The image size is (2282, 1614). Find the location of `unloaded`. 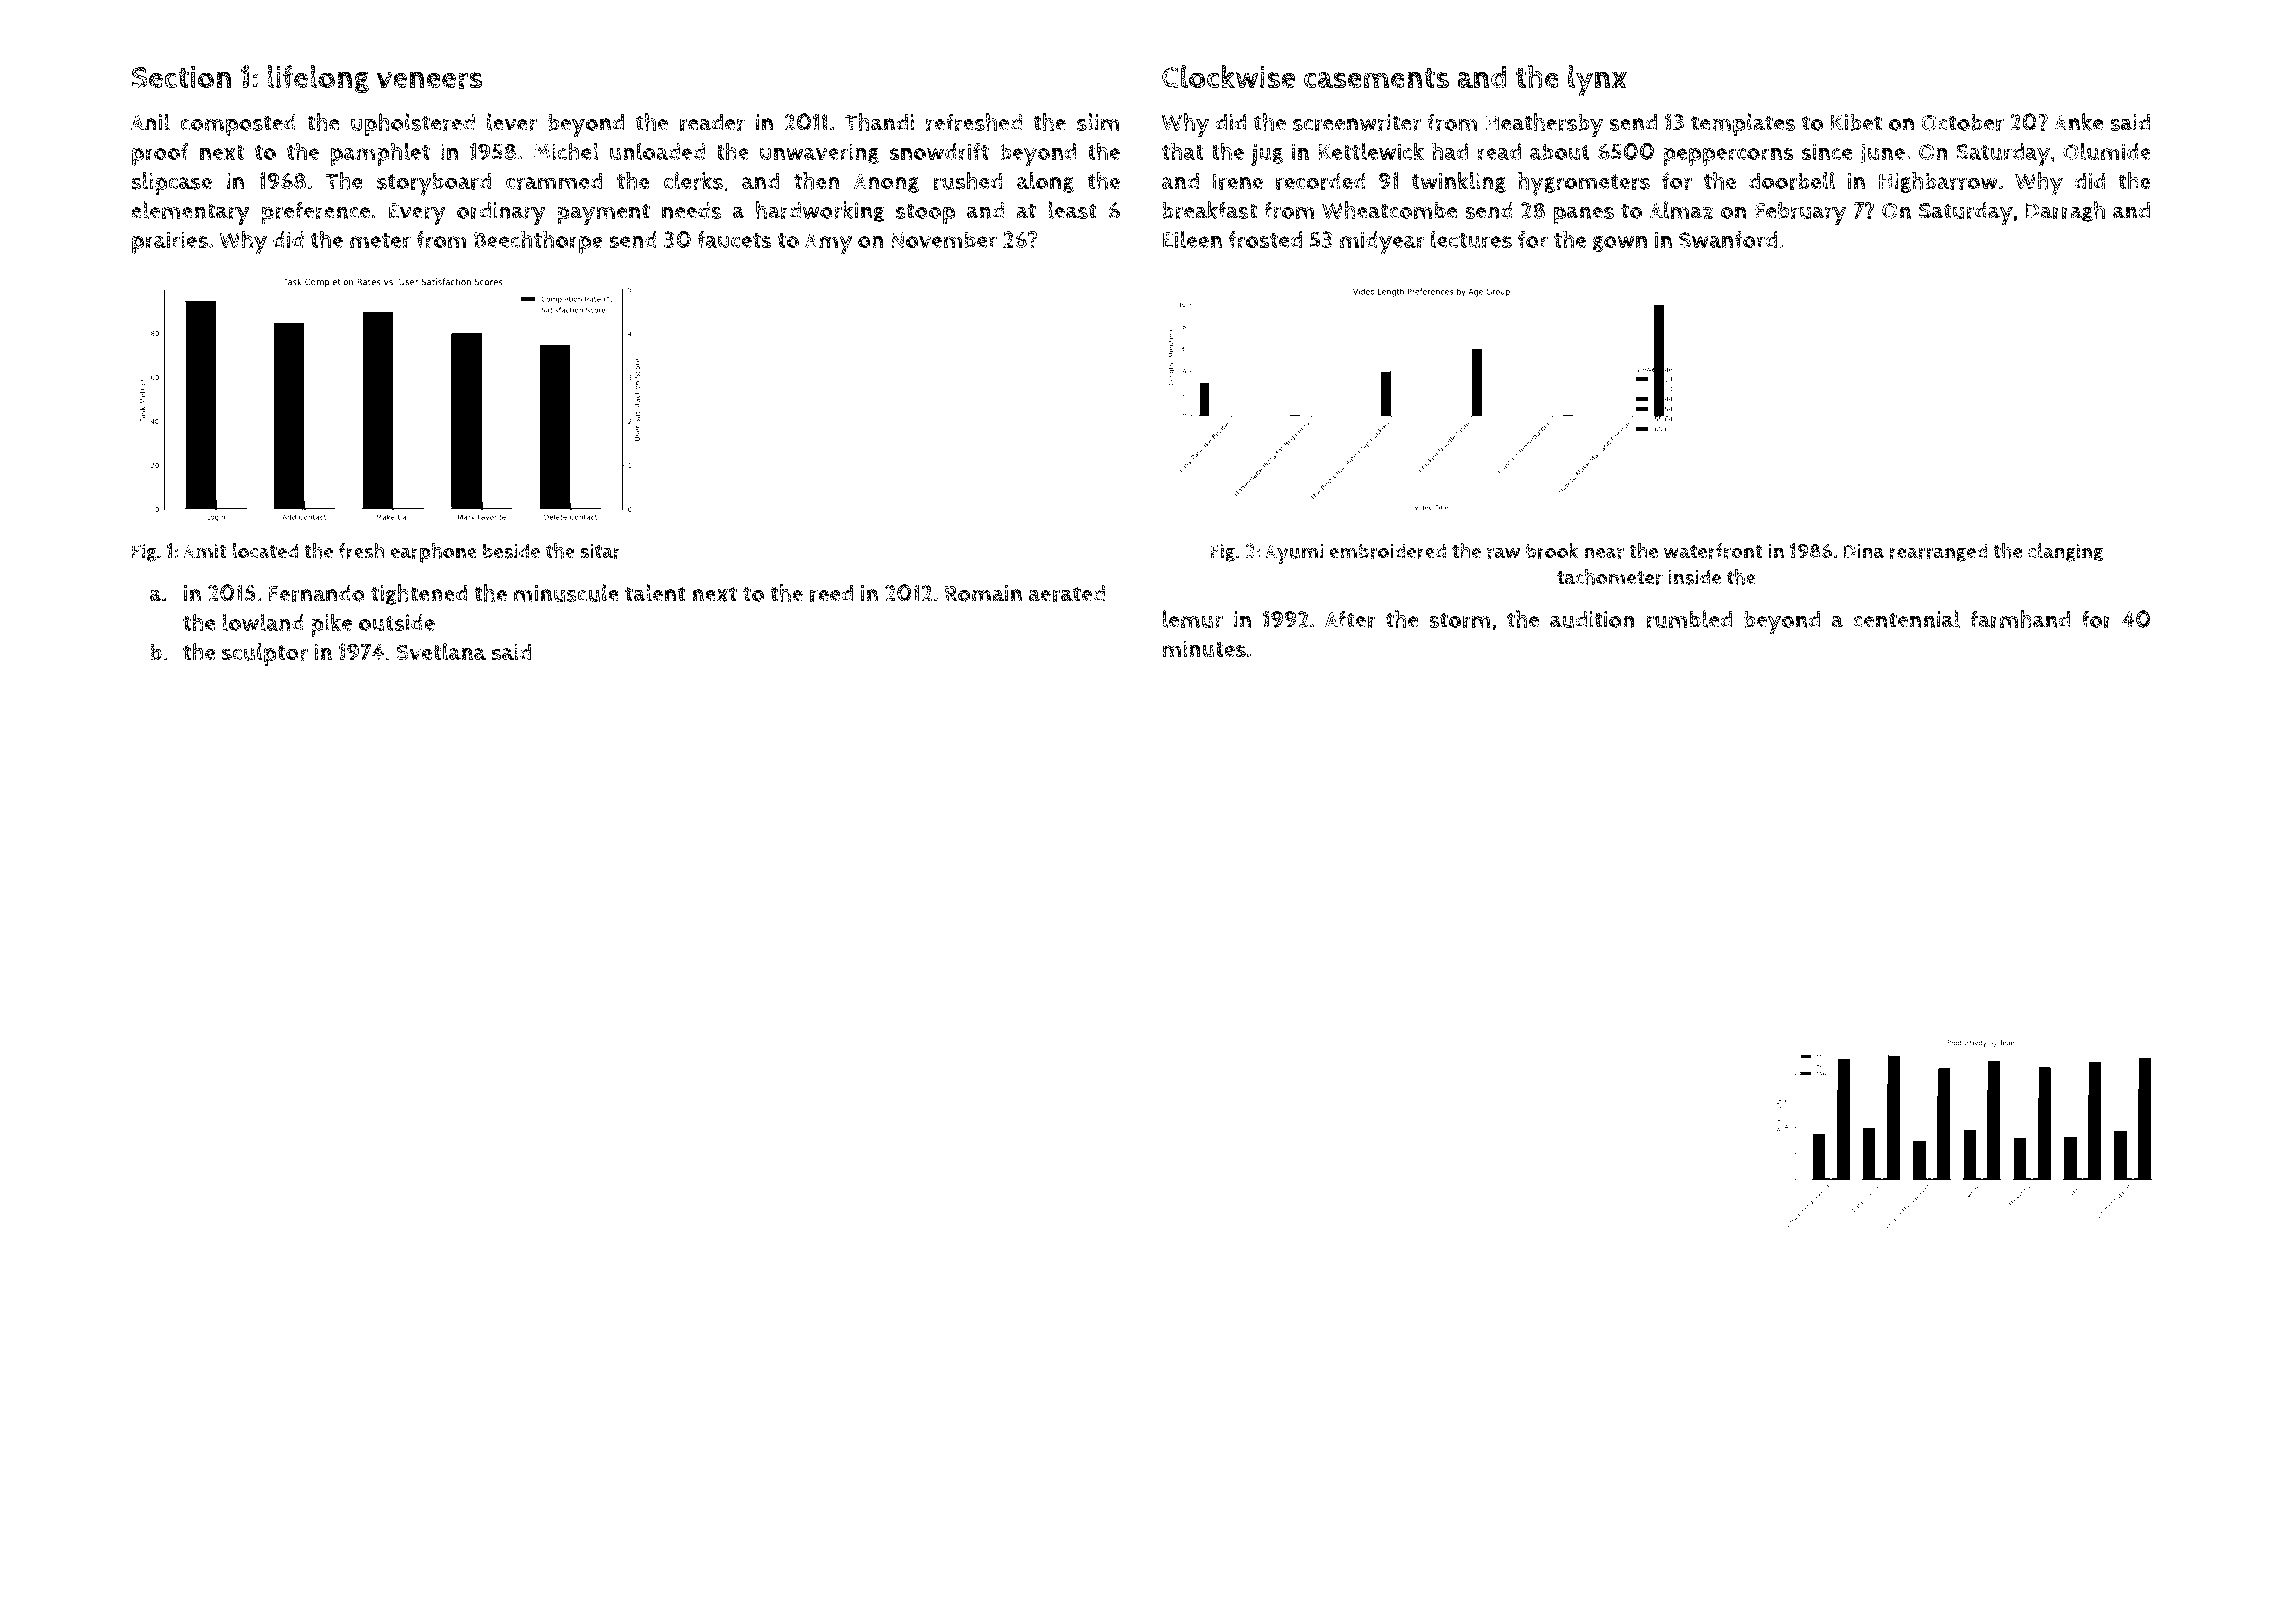

unloaded is located at coordinates (657, 151).
